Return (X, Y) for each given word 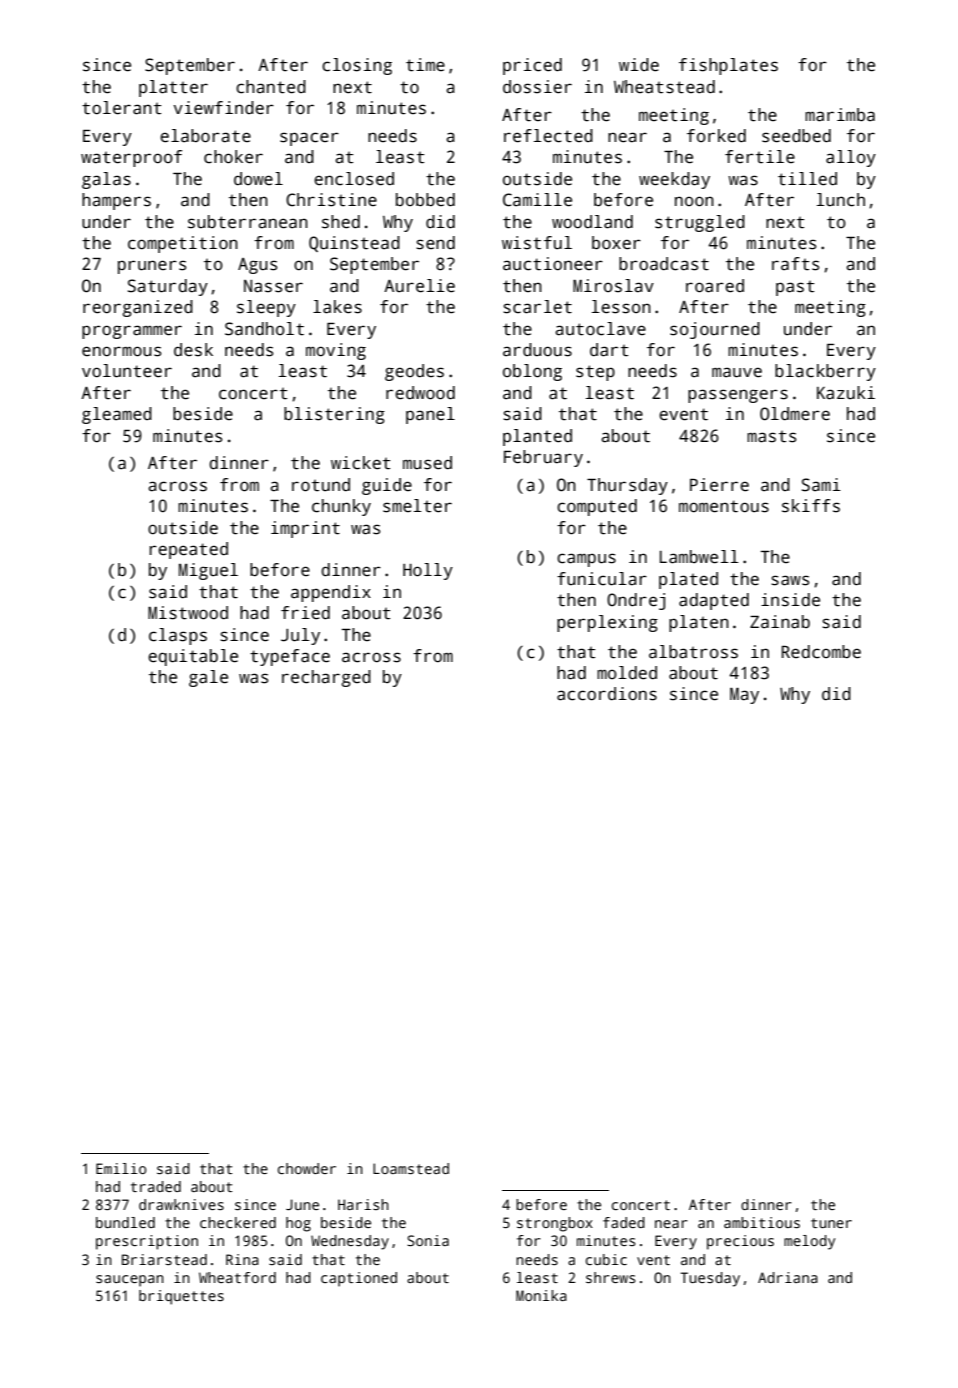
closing (357, 66)
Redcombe (821, 652)
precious (740, 1242)
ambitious (762, 1222)
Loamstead (411, 1168)
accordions (607, 694)
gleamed (117, 415)
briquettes (181, 1297)
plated (688, 580)
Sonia (428, 1240)
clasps (178, 636)
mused (427, 463)
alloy (851, 158)
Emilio (121, 1168)
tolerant (122, 108)
